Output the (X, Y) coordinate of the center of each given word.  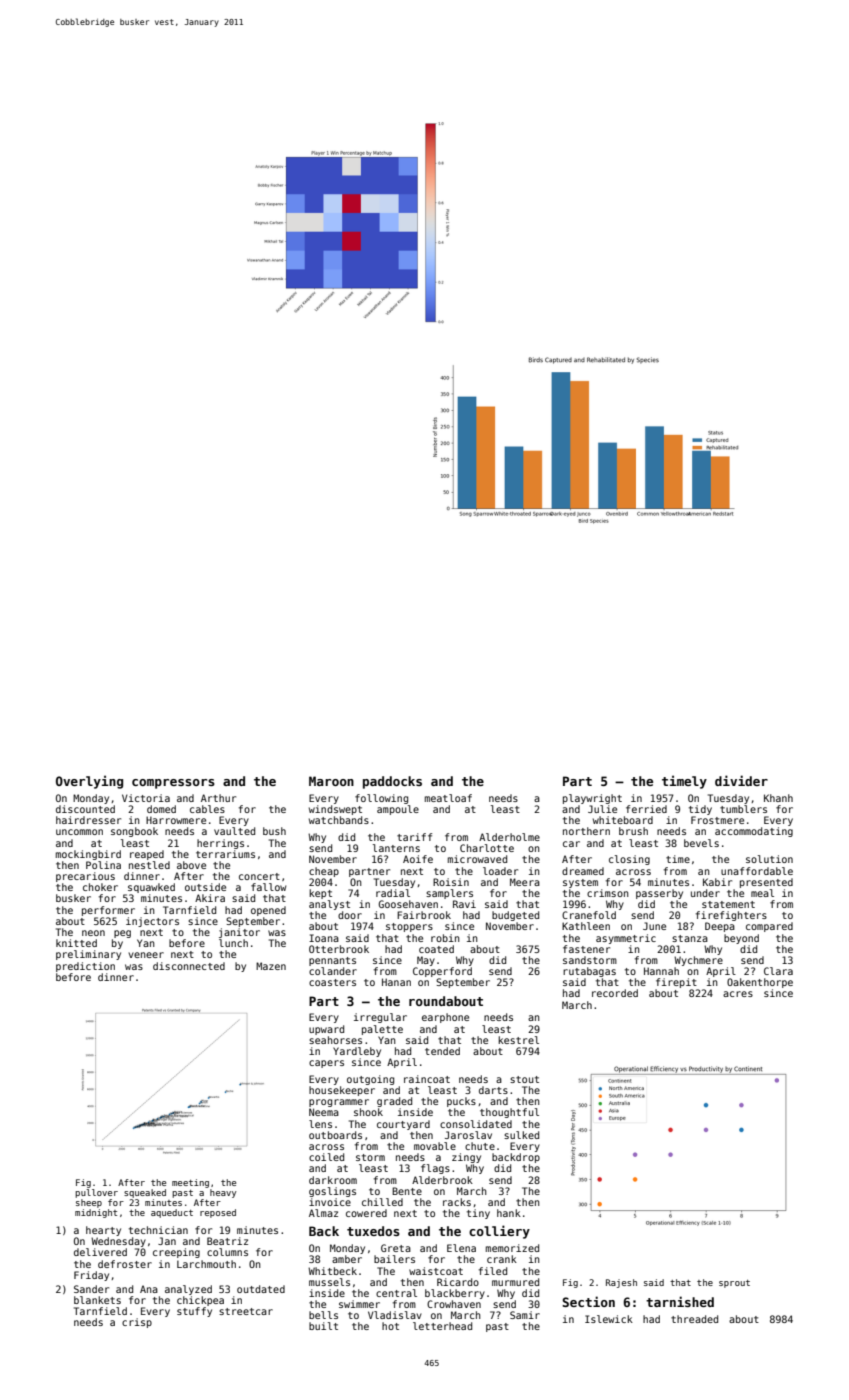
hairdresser (88, 820)
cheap (324, 872)
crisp (137, 1323)
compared (769, 927)
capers (326, 1064)
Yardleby (357, 1052)
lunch (233, 943)
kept (320, 894)
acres (738, 994)
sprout (734, 1284)
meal (762, 893)
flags (435, 1169)
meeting (190, 1183)
